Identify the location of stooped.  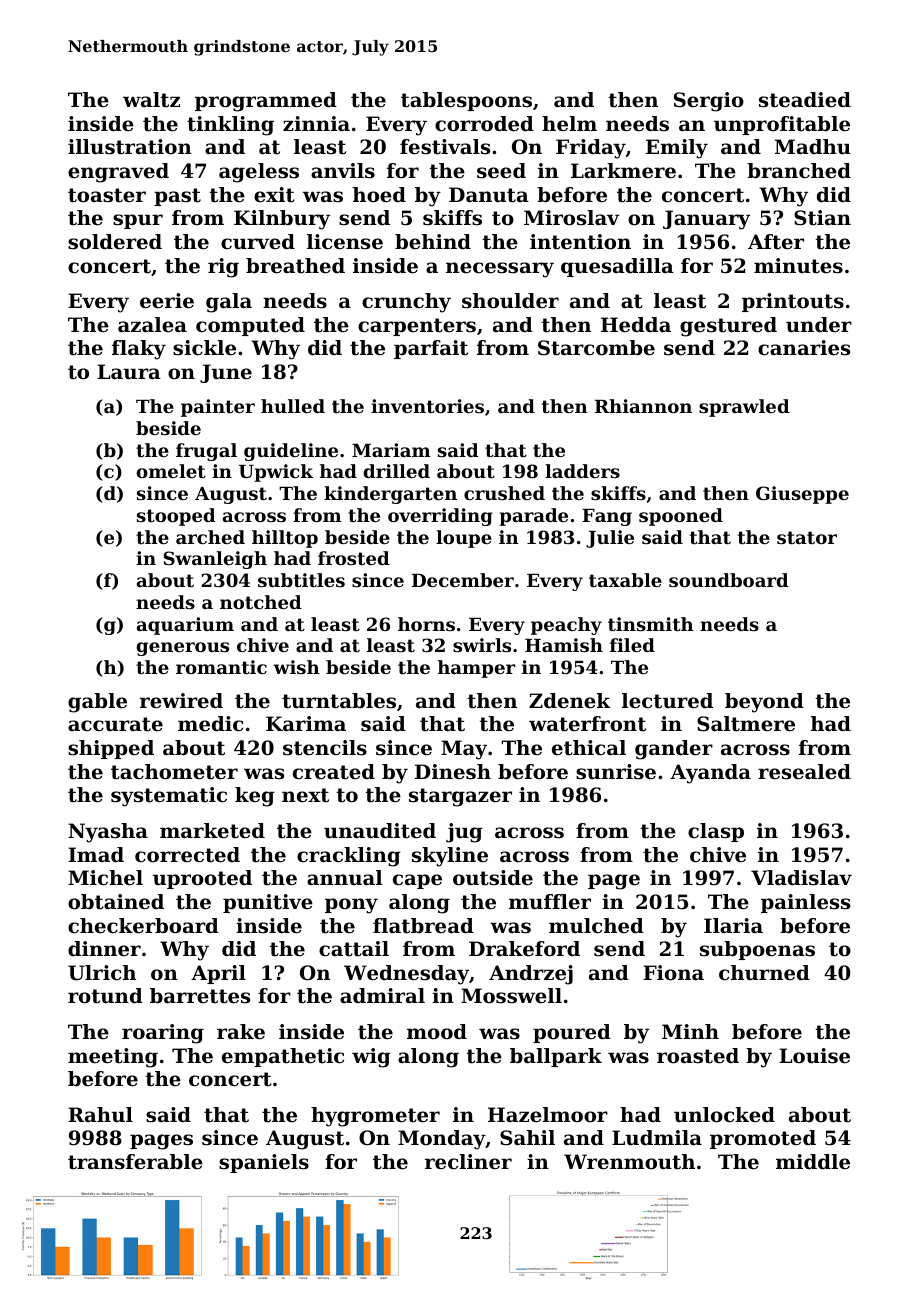
(176, 517).
